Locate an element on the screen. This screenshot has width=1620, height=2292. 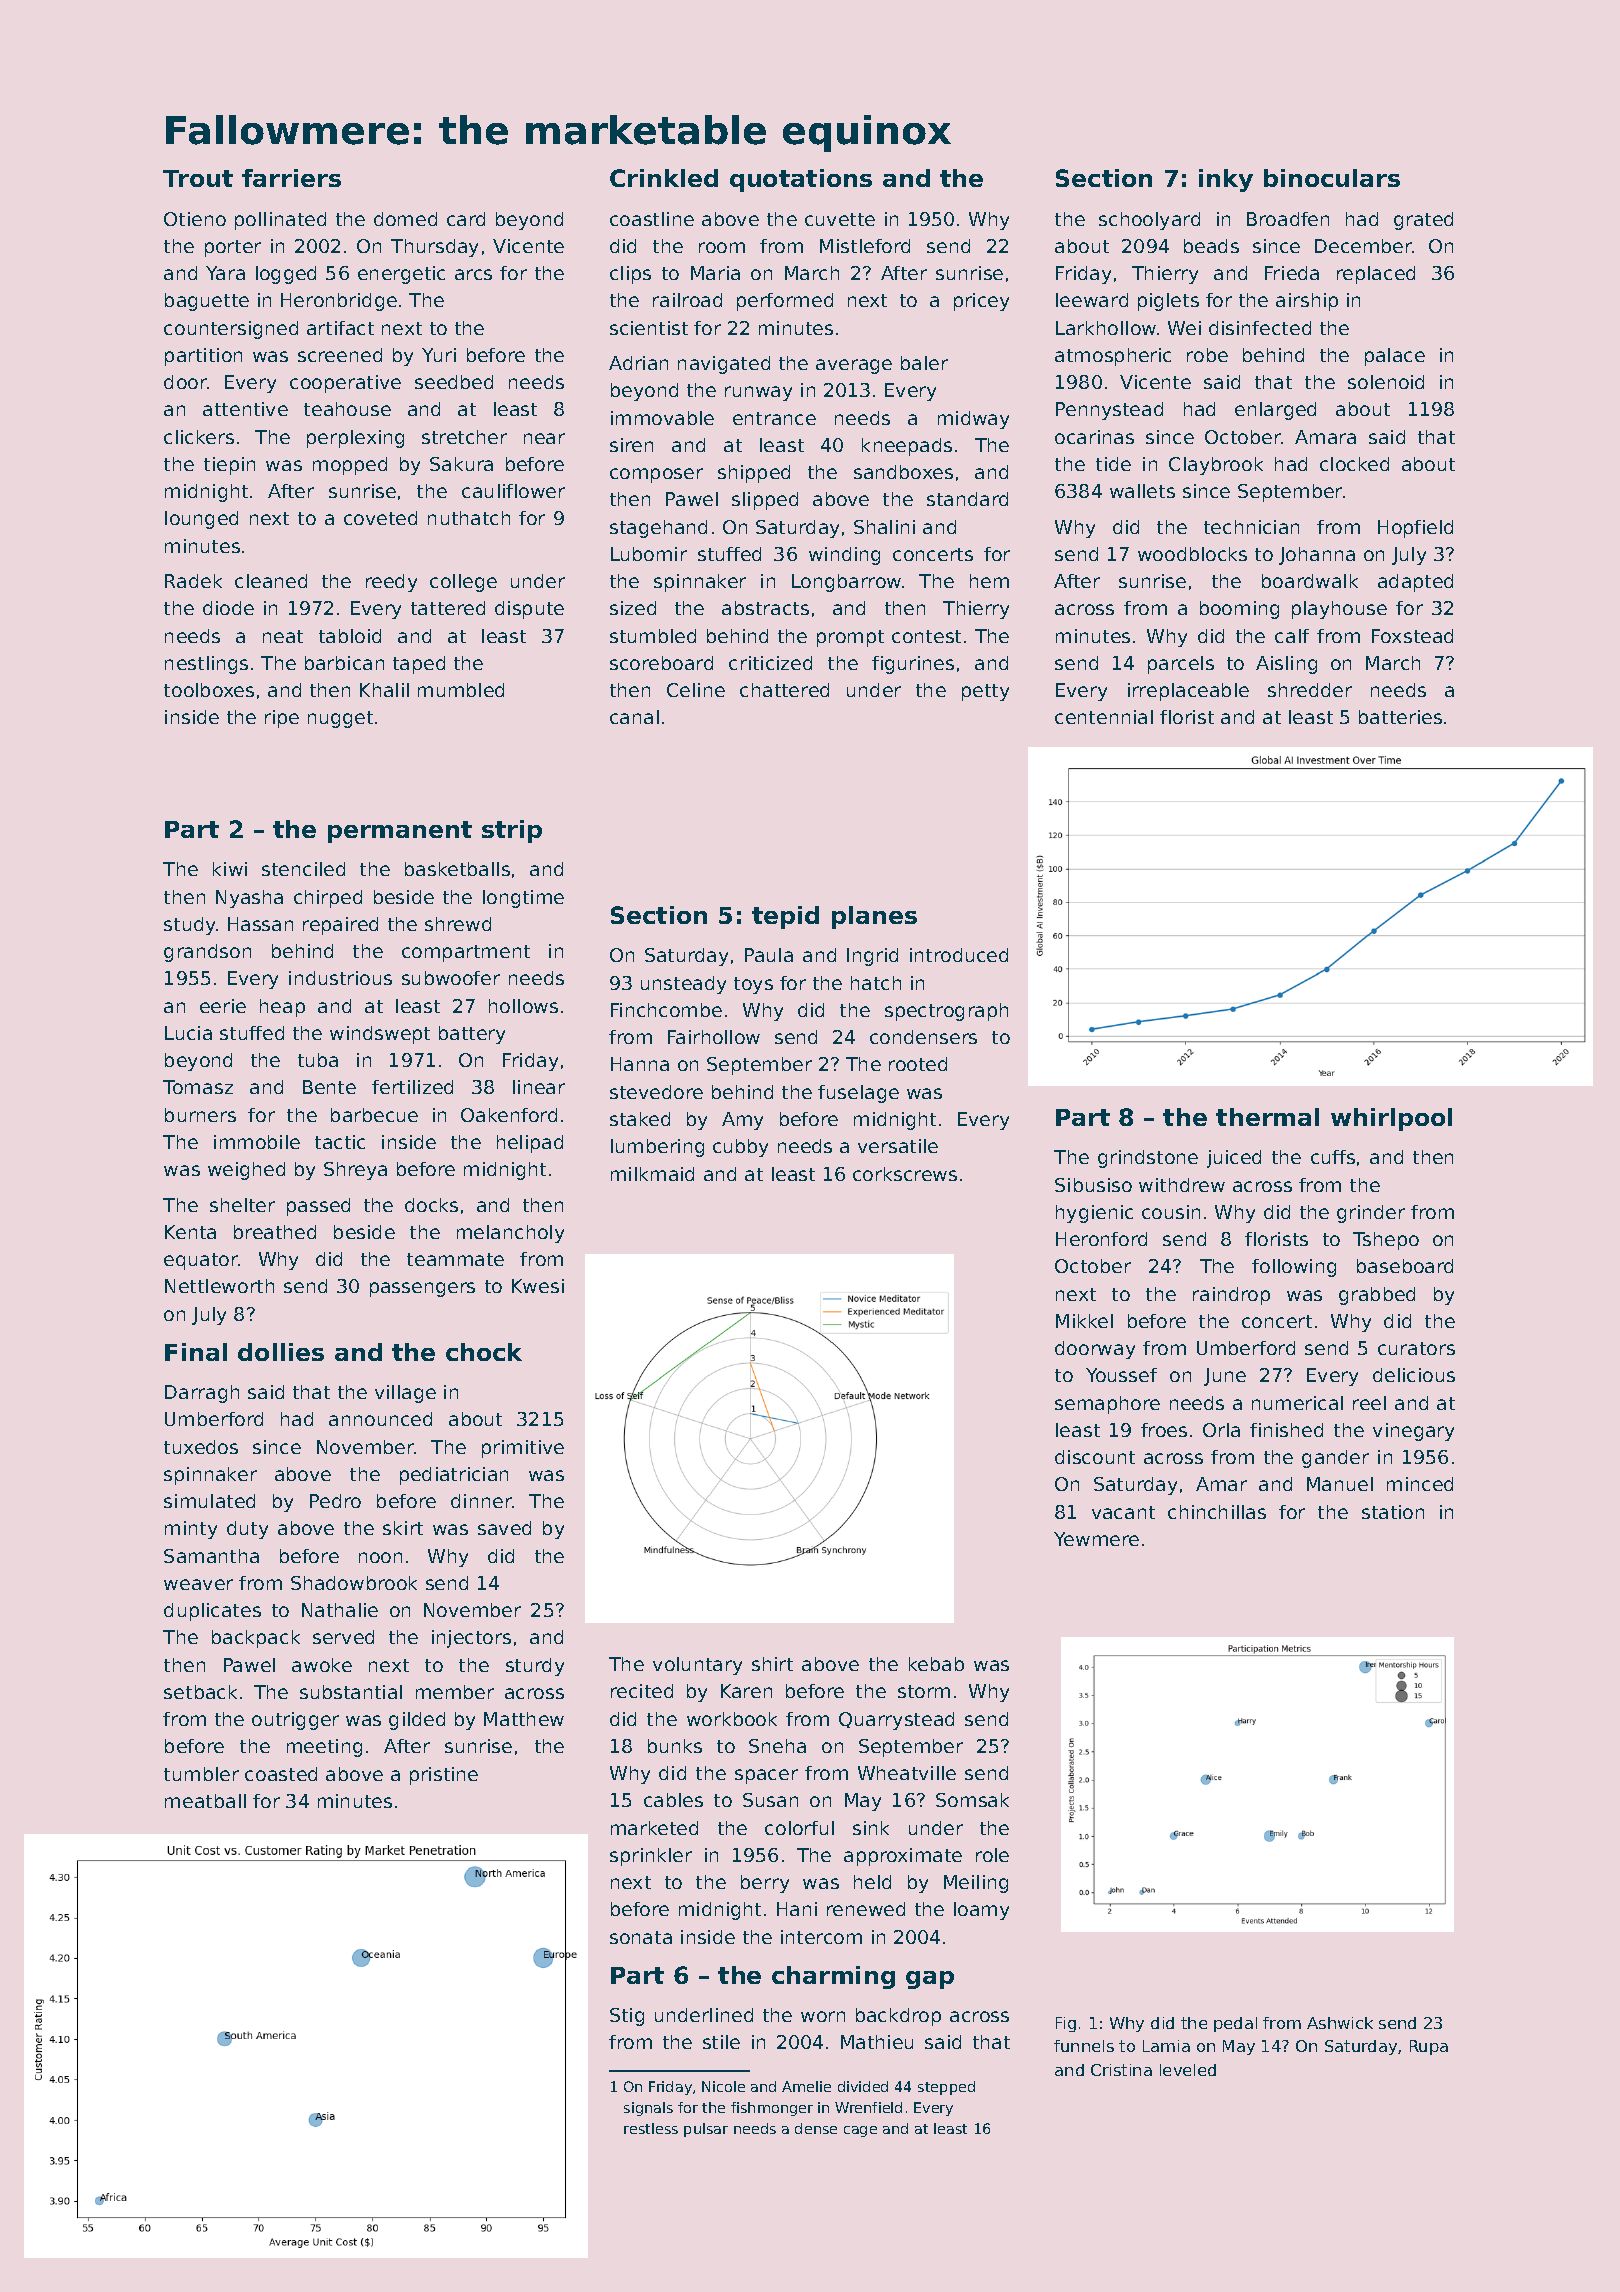
Final is located at coordinates (196, 1352).
